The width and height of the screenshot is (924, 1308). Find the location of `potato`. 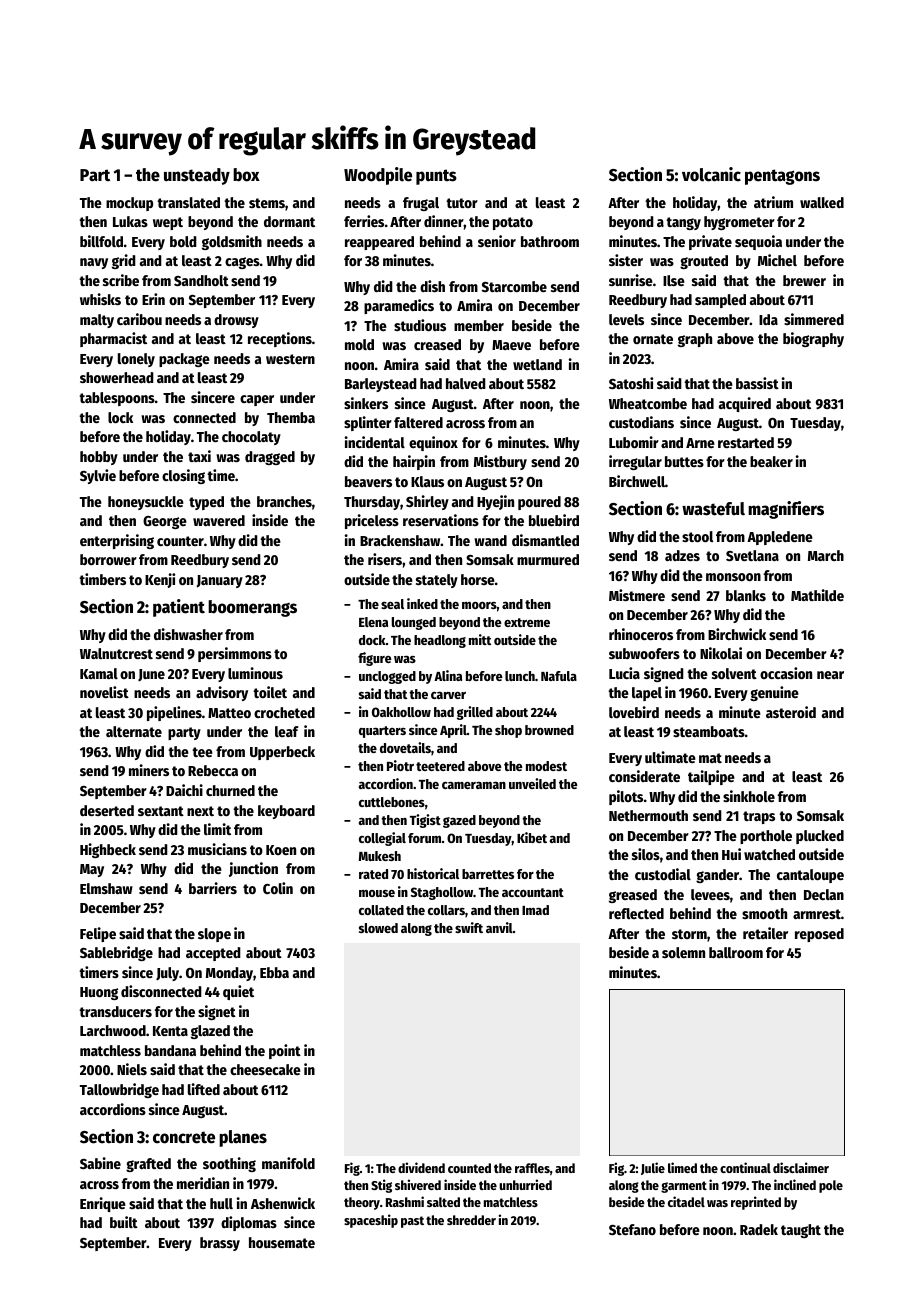

potato is located at coordinates (513, 223).
